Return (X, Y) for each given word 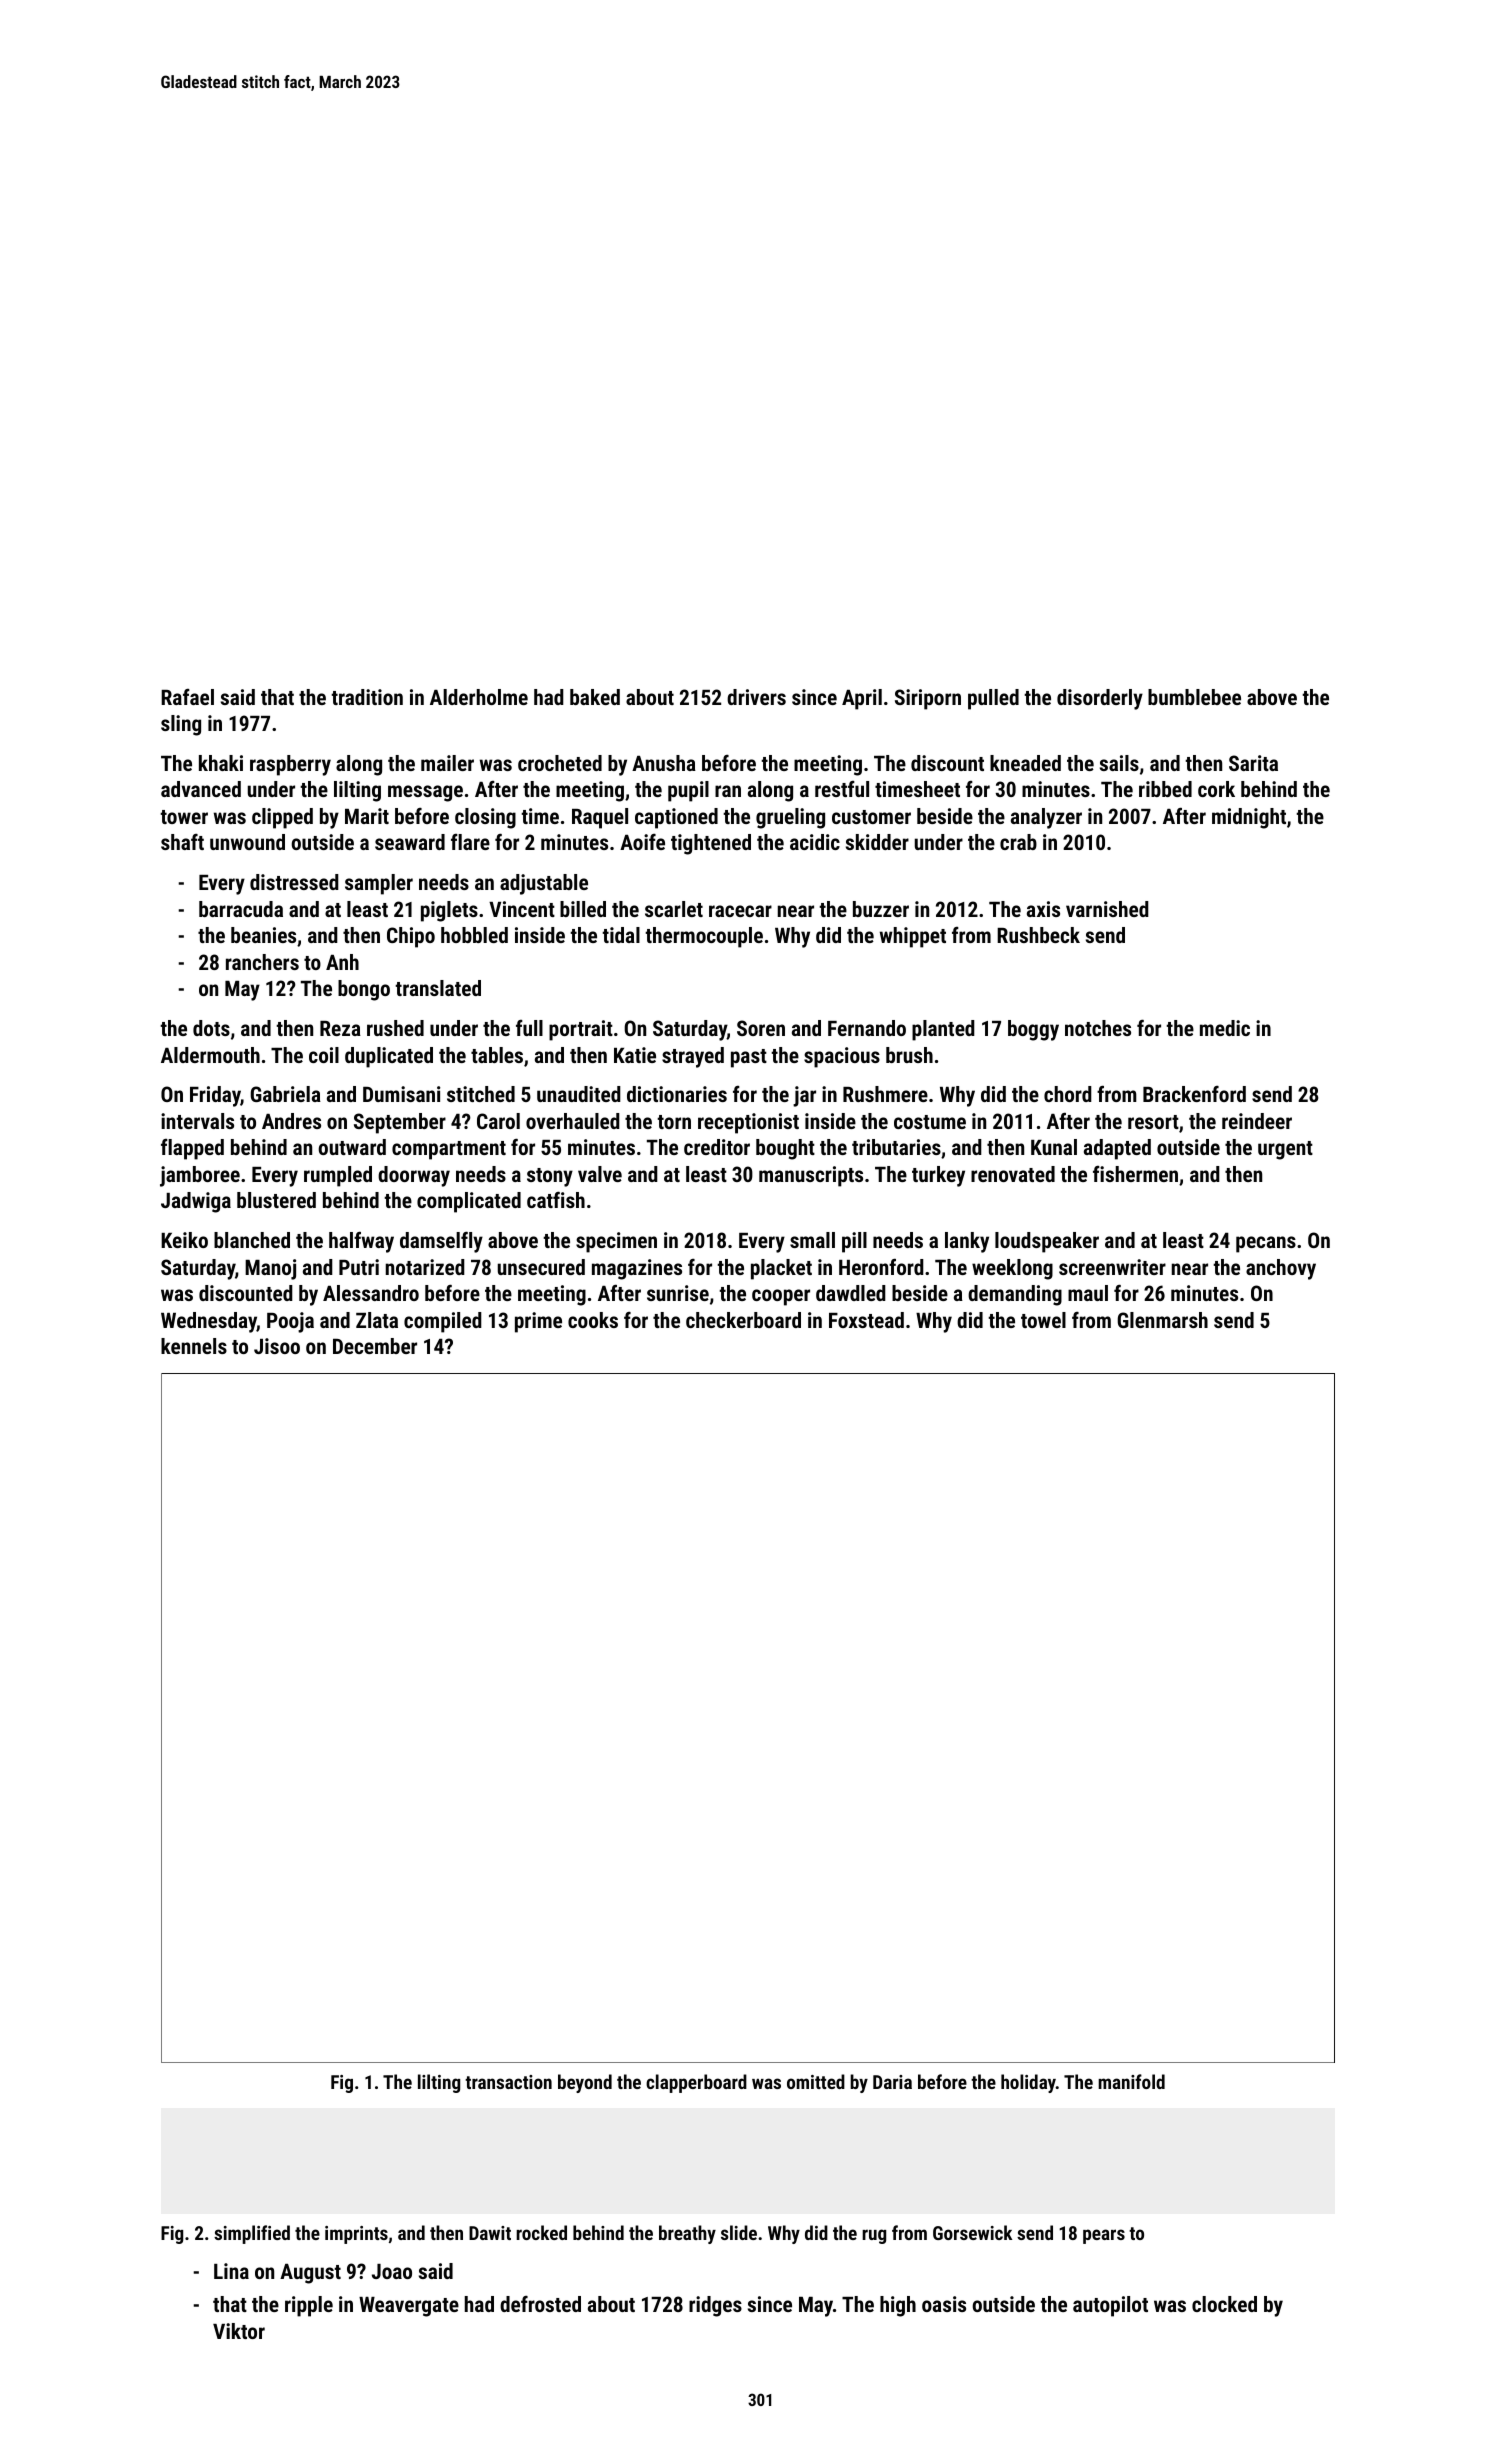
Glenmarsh (1162, 1320)
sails (1119, 763)
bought (785, 1149)
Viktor (239, 2331)
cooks (593, 1320)
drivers (756, 697)
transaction (508, 2082)
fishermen (1135, 1174)
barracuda (241, 909)
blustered (276, 1200)
